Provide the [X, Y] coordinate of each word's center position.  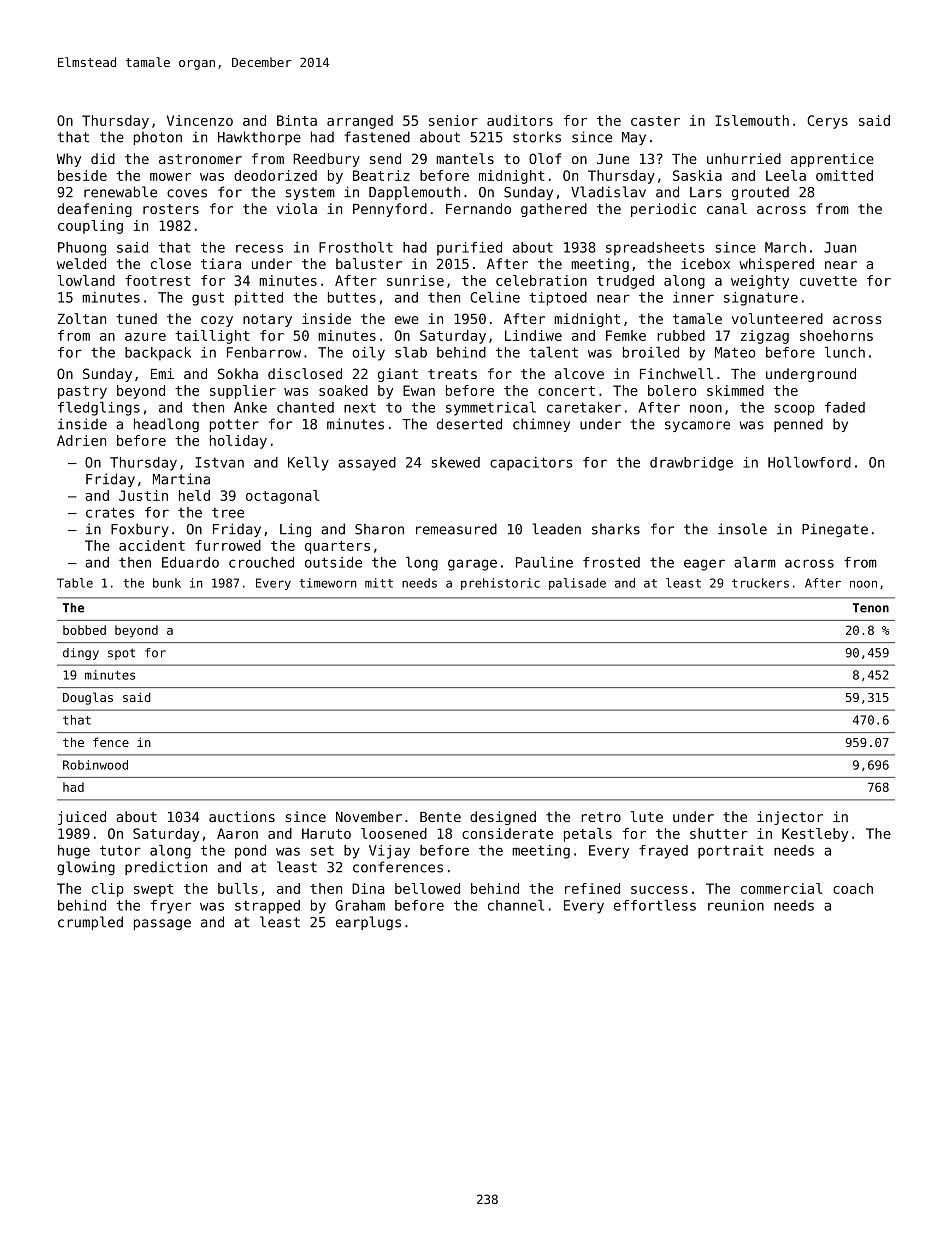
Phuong [82, 249]
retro [601, 817]
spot [121, 654]
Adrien [81, 440]
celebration [541, 280]
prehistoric [500, 584]
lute [647, 816]
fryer [171, 907]
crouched [261, 562]
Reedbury [326, 160]
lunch [845, 352]
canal [727, 208]
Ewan [419, 390]
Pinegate [835, 530]
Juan [840, 247]
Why [69, 160]
